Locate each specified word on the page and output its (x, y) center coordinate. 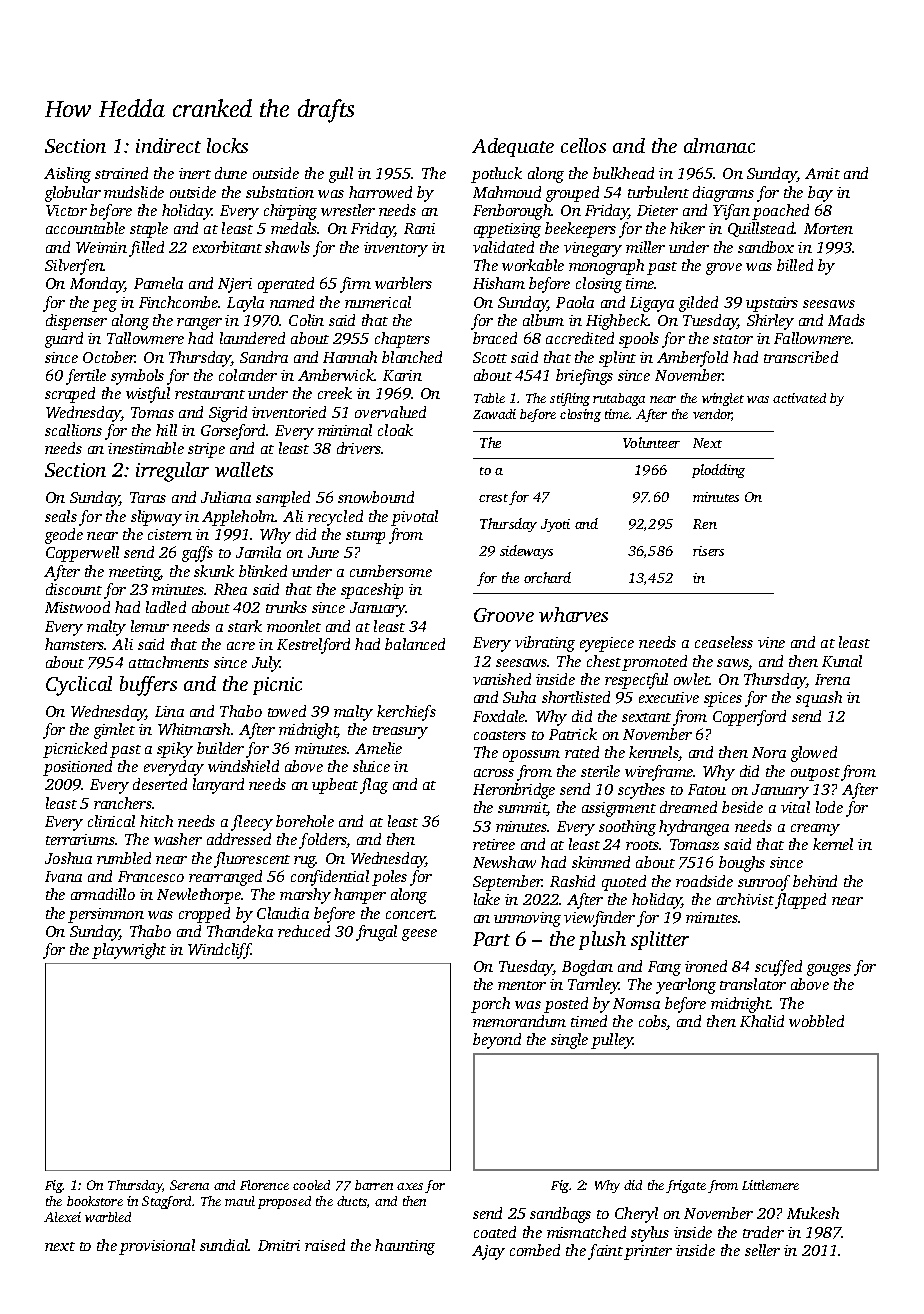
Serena (189, 1185)
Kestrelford (313, 646)
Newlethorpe (199, 896)
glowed (814, 754)
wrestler (348, 210)
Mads (846, 320)
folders (323, 841)
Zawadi (494, 414)
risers (708, 551)
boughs (742, 864)
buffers (148, 686)
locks (227, 145)
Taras (148, 497)
